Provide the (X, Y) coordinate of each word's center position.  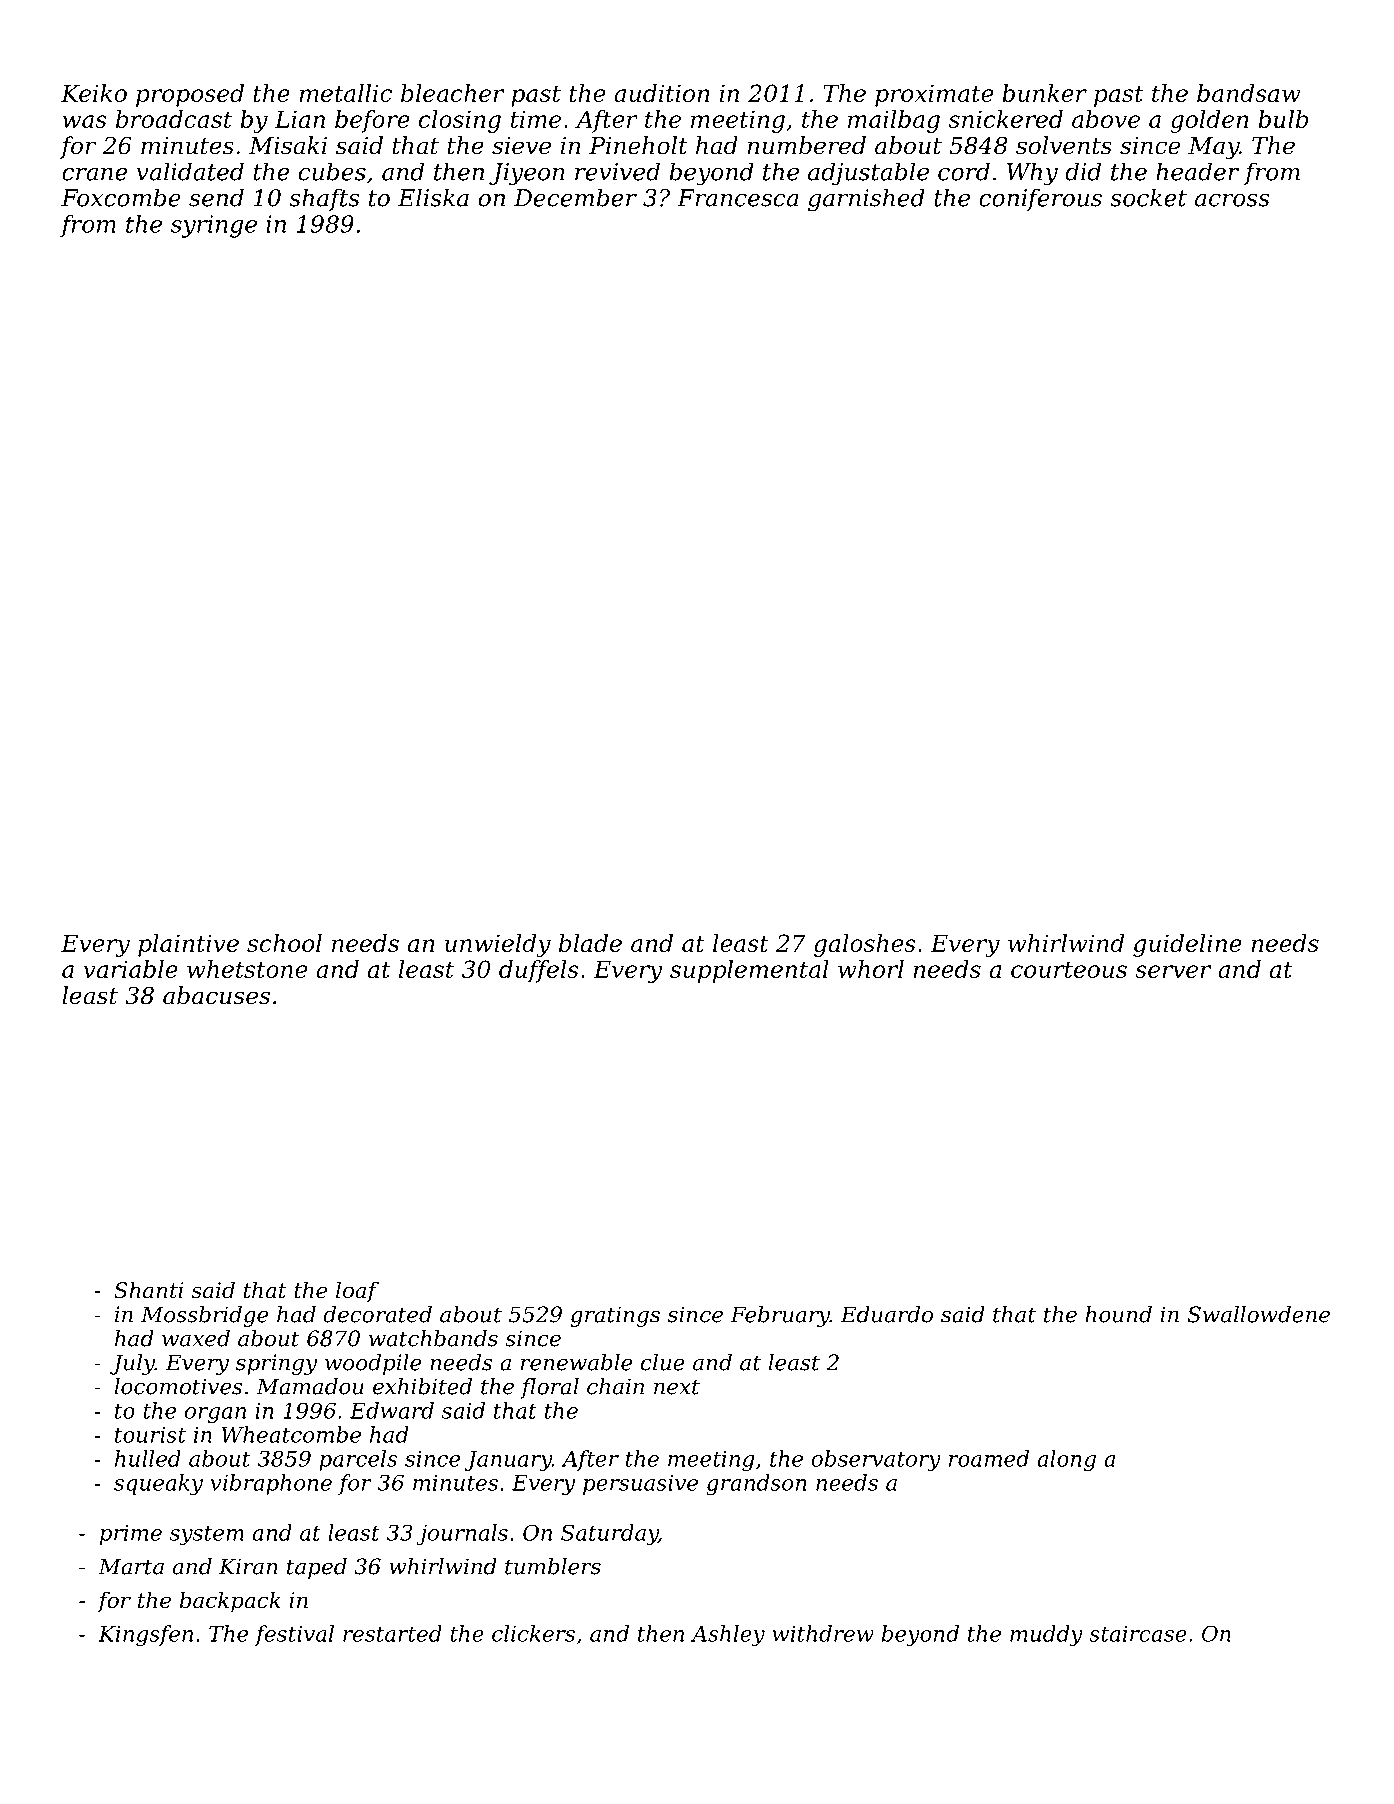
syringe (214, 226)
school (284, 943)
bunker (1044, 93)
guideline (1187, 945)
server (1173, 971)
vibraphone (271, 1484)
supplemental (749, 971)
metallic (346, 93)
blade (590, 943)
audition (661, 93)
